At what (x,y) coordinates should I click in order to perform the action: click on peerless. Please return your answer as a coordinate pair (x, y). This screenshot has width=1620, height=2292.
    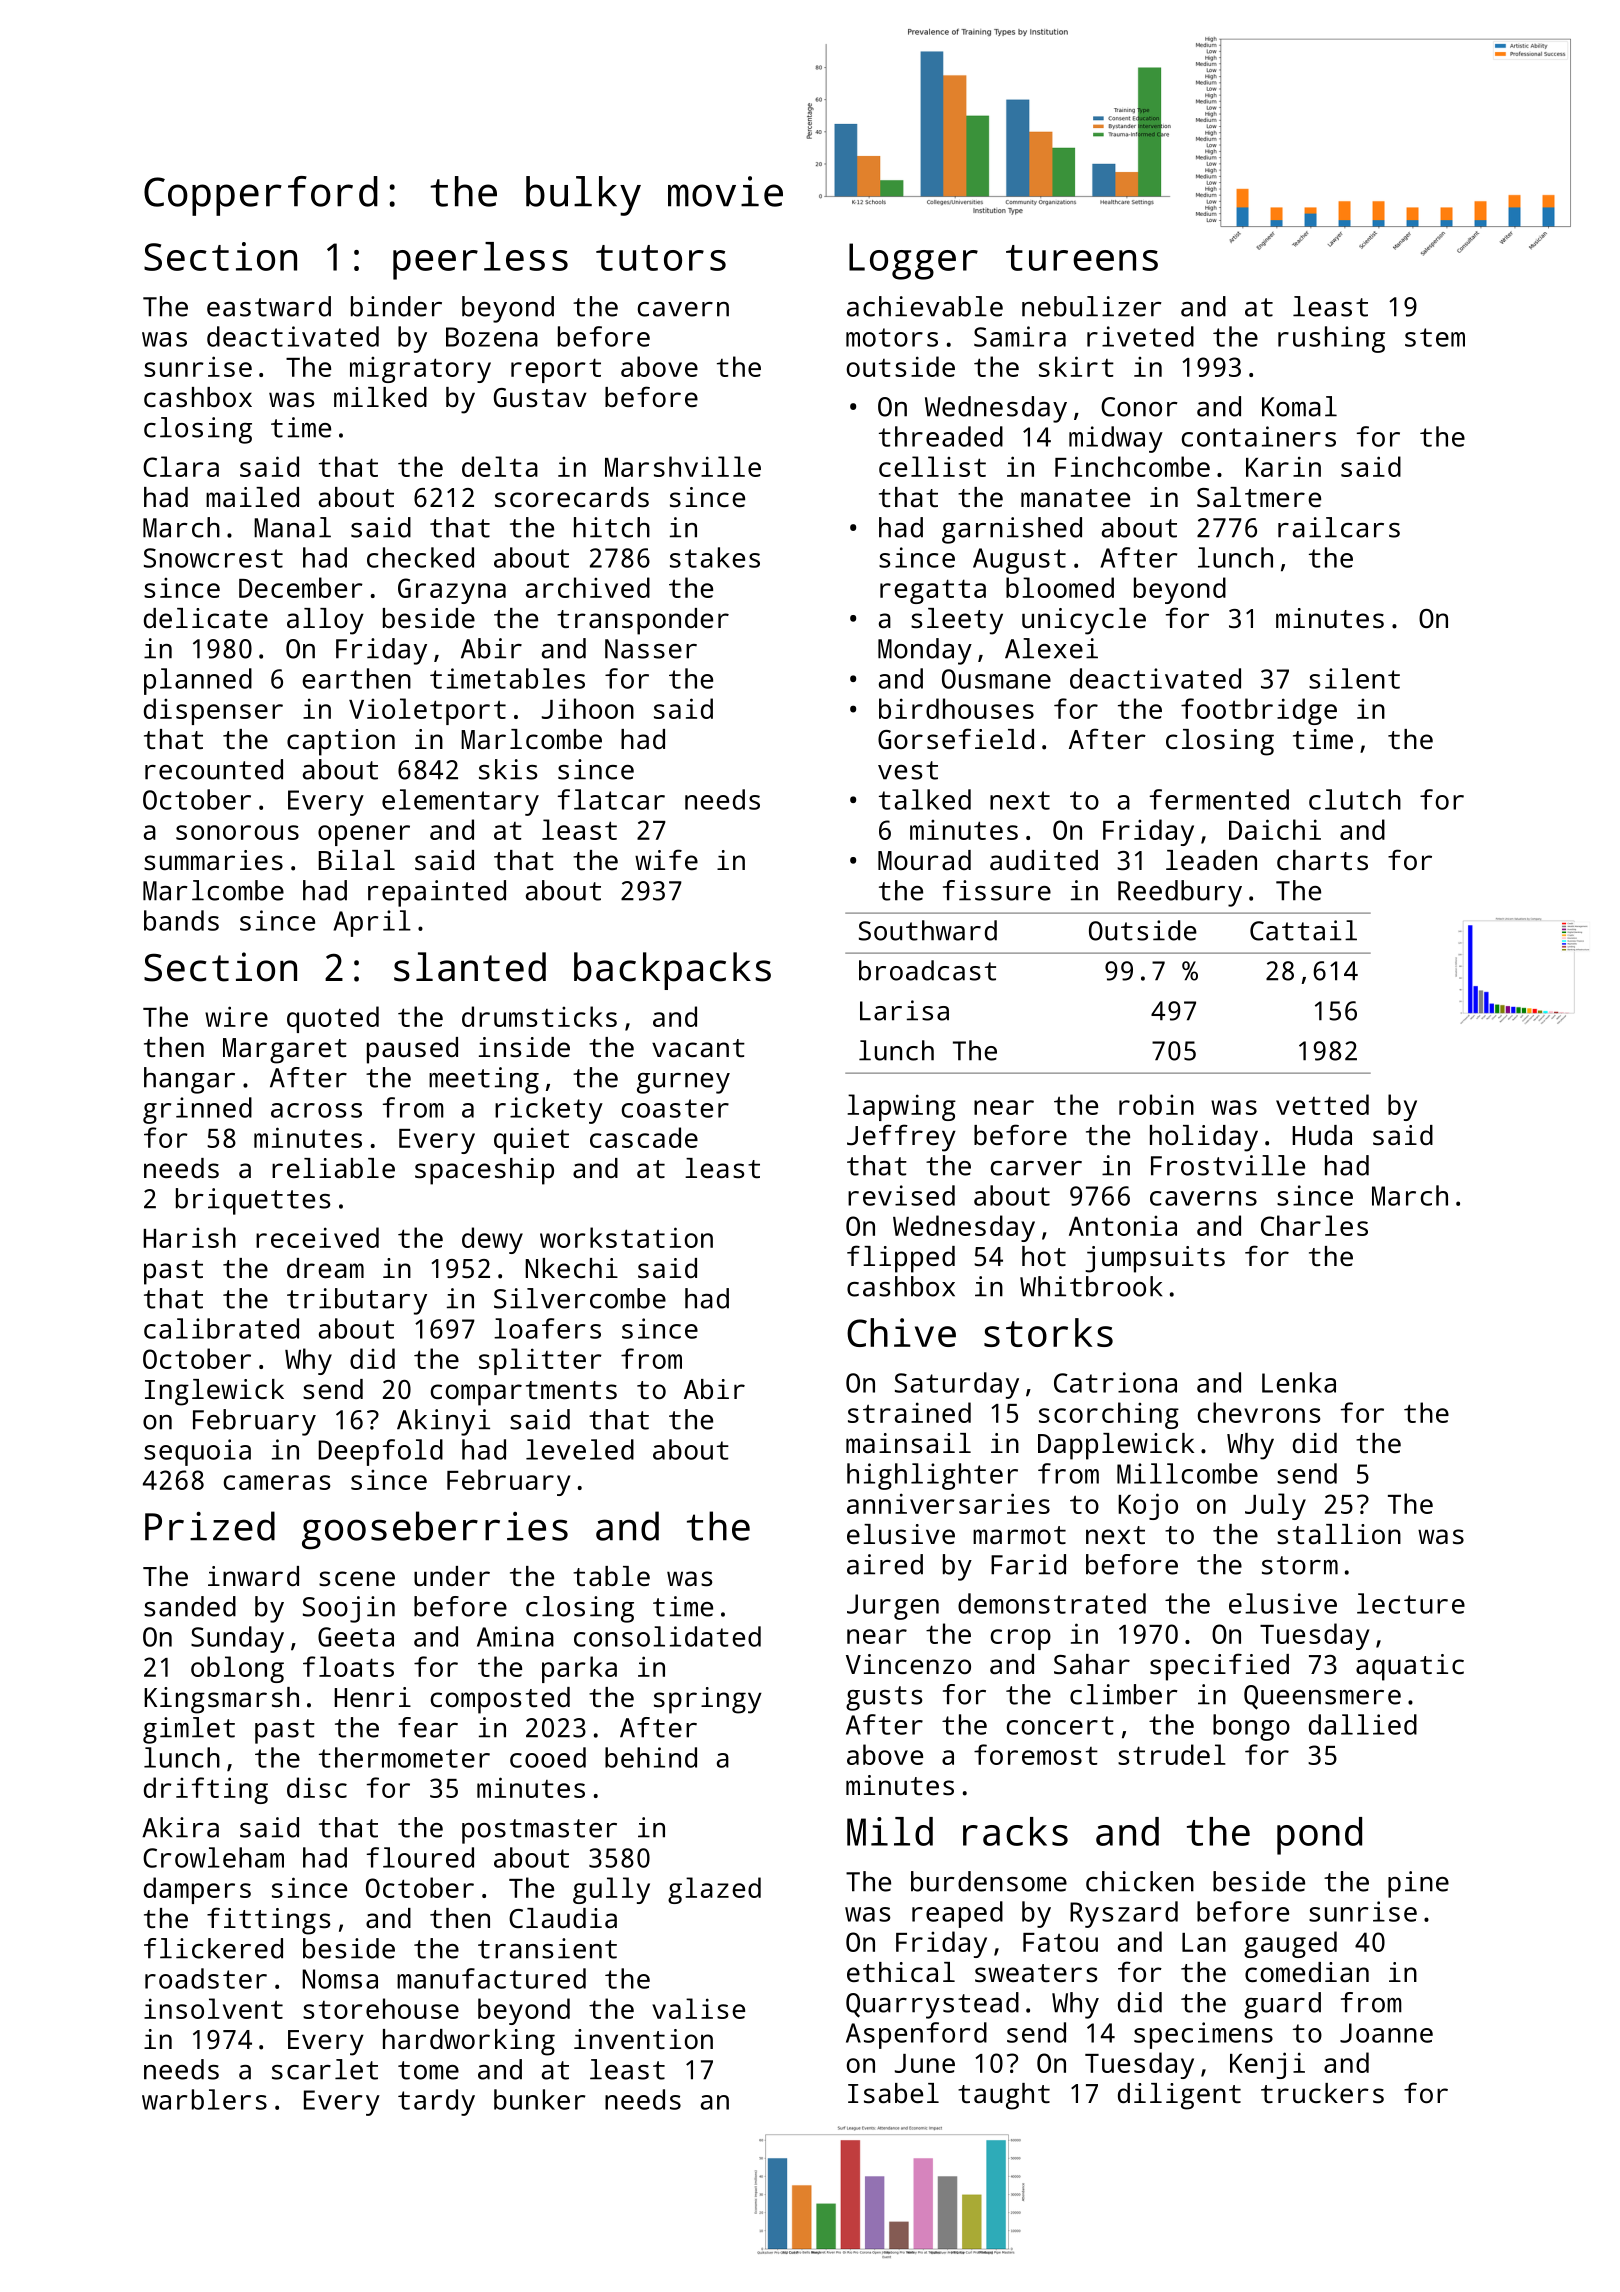
    Looking at the image, I should click on (480, 261).
